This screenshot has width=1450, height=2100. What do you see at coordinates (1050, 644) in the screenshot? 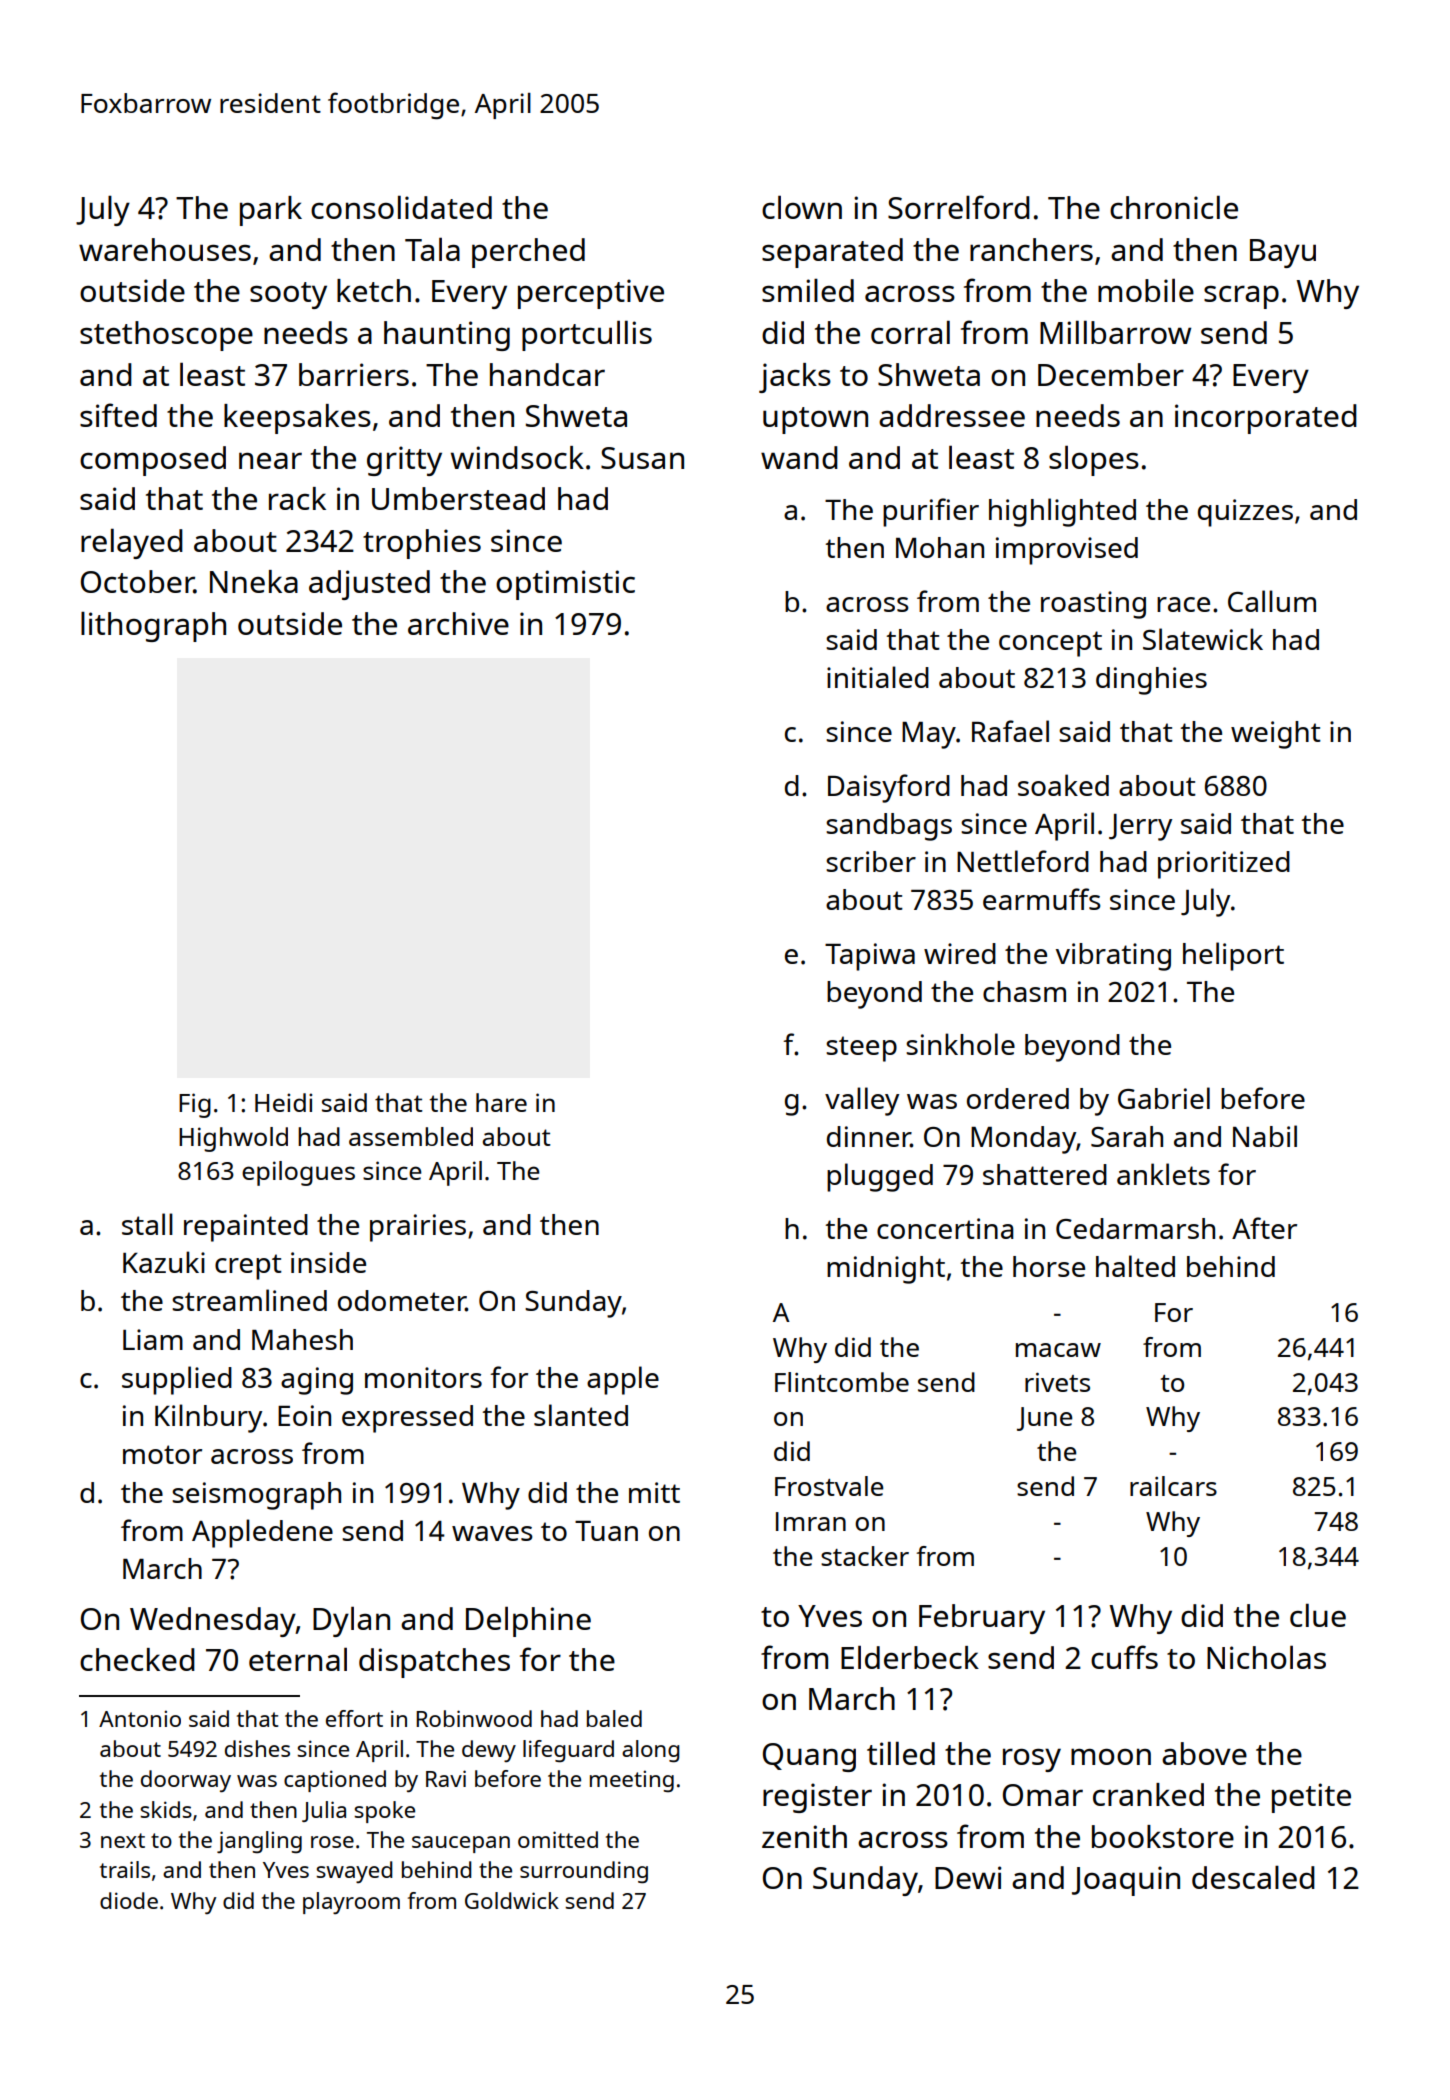
I see `concept` at bounding box center [1050, 644].
